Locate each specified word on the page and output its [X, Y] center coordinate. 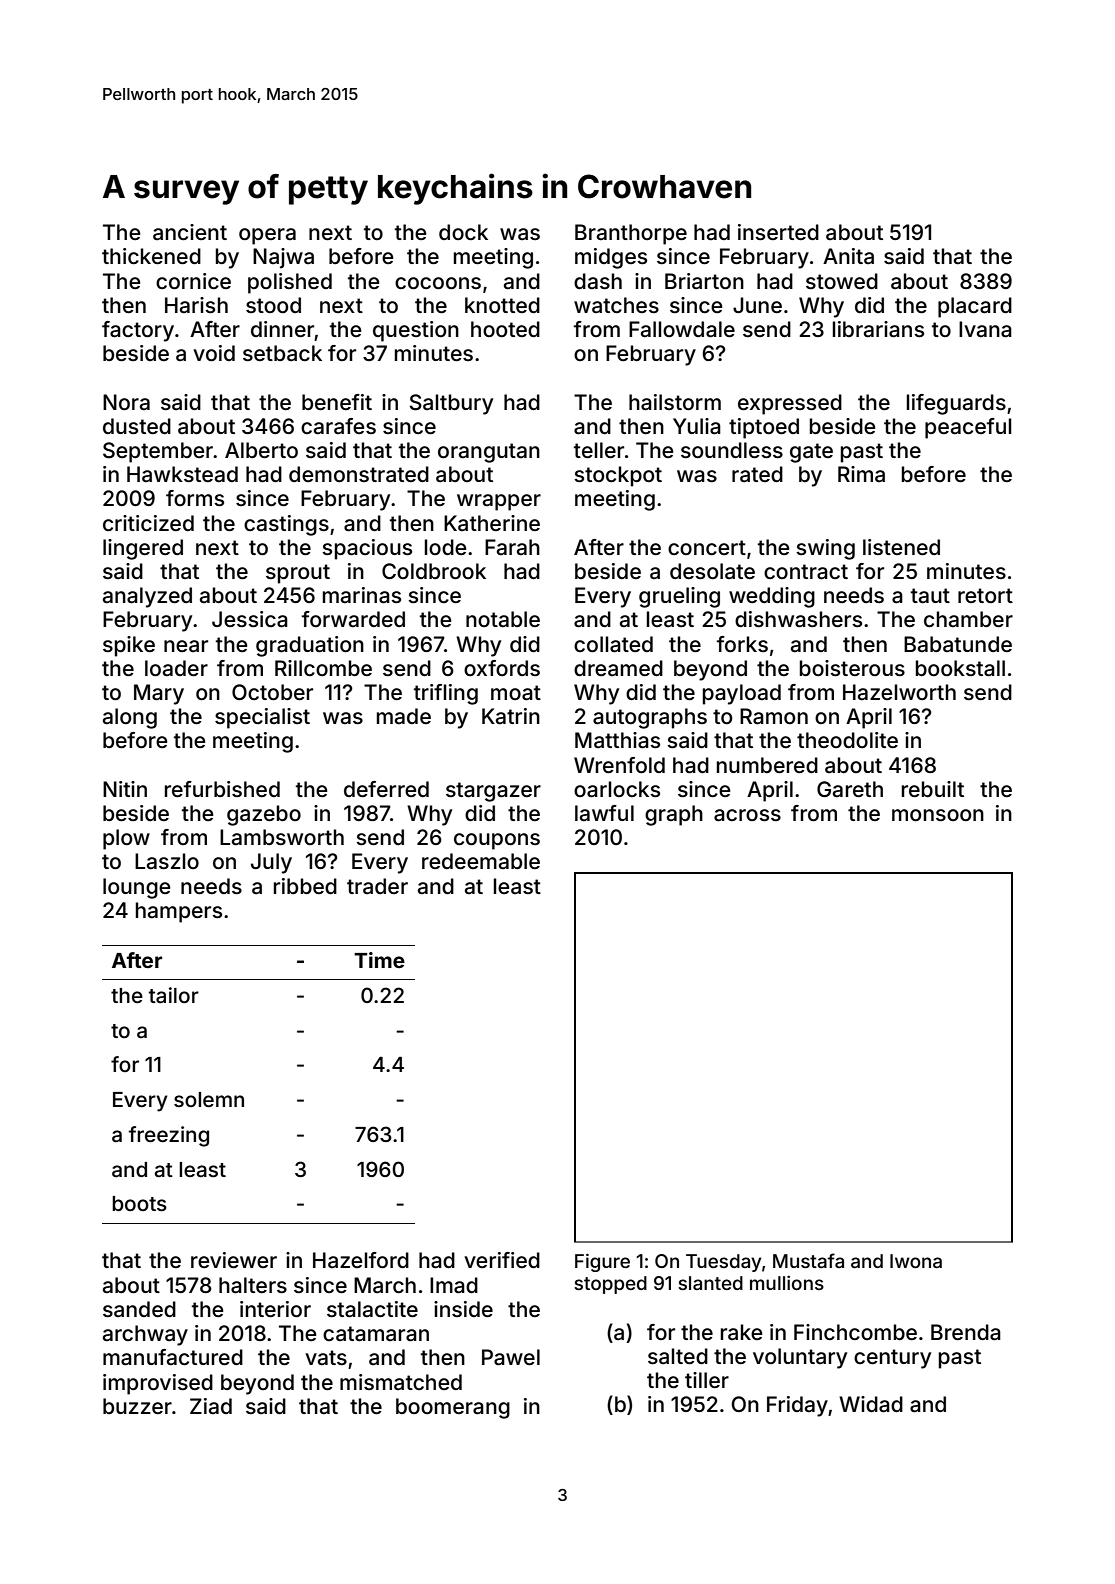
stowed [842, 281]
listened [901, 547]
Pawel [511, 1357]
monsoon [938, 815]
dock [463, 232]
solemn [209, 1099]
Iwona [916, 1261]
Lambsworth [282, 837]
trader [377, 886]
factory [138, 331]
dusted [137, 426]
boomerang [453, 1408]
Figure [602, 1262]
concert [707, 547]
